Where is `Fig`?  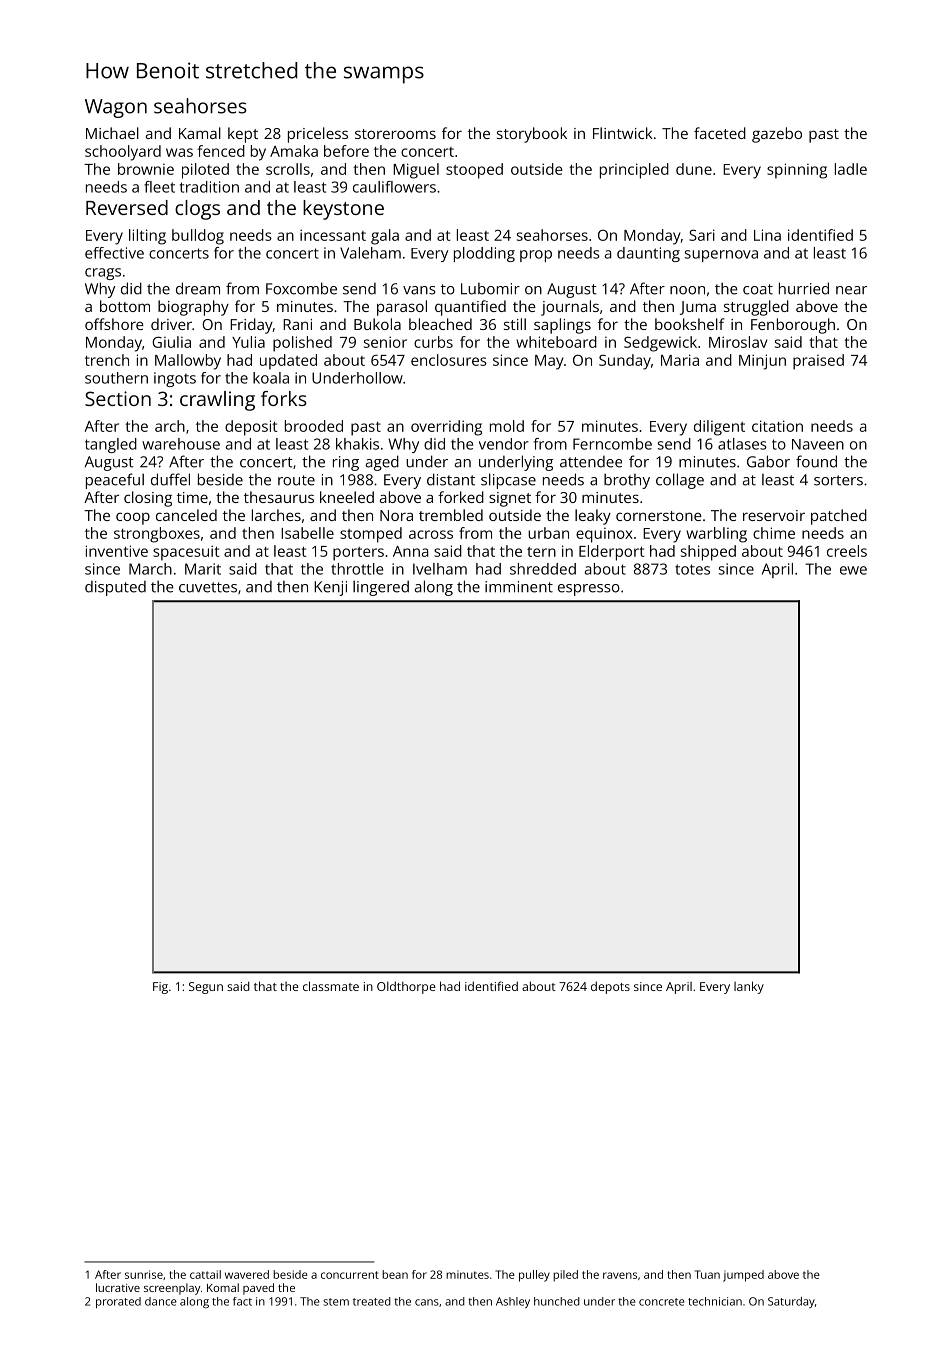 Fig is located at coordinates (160, 988).
